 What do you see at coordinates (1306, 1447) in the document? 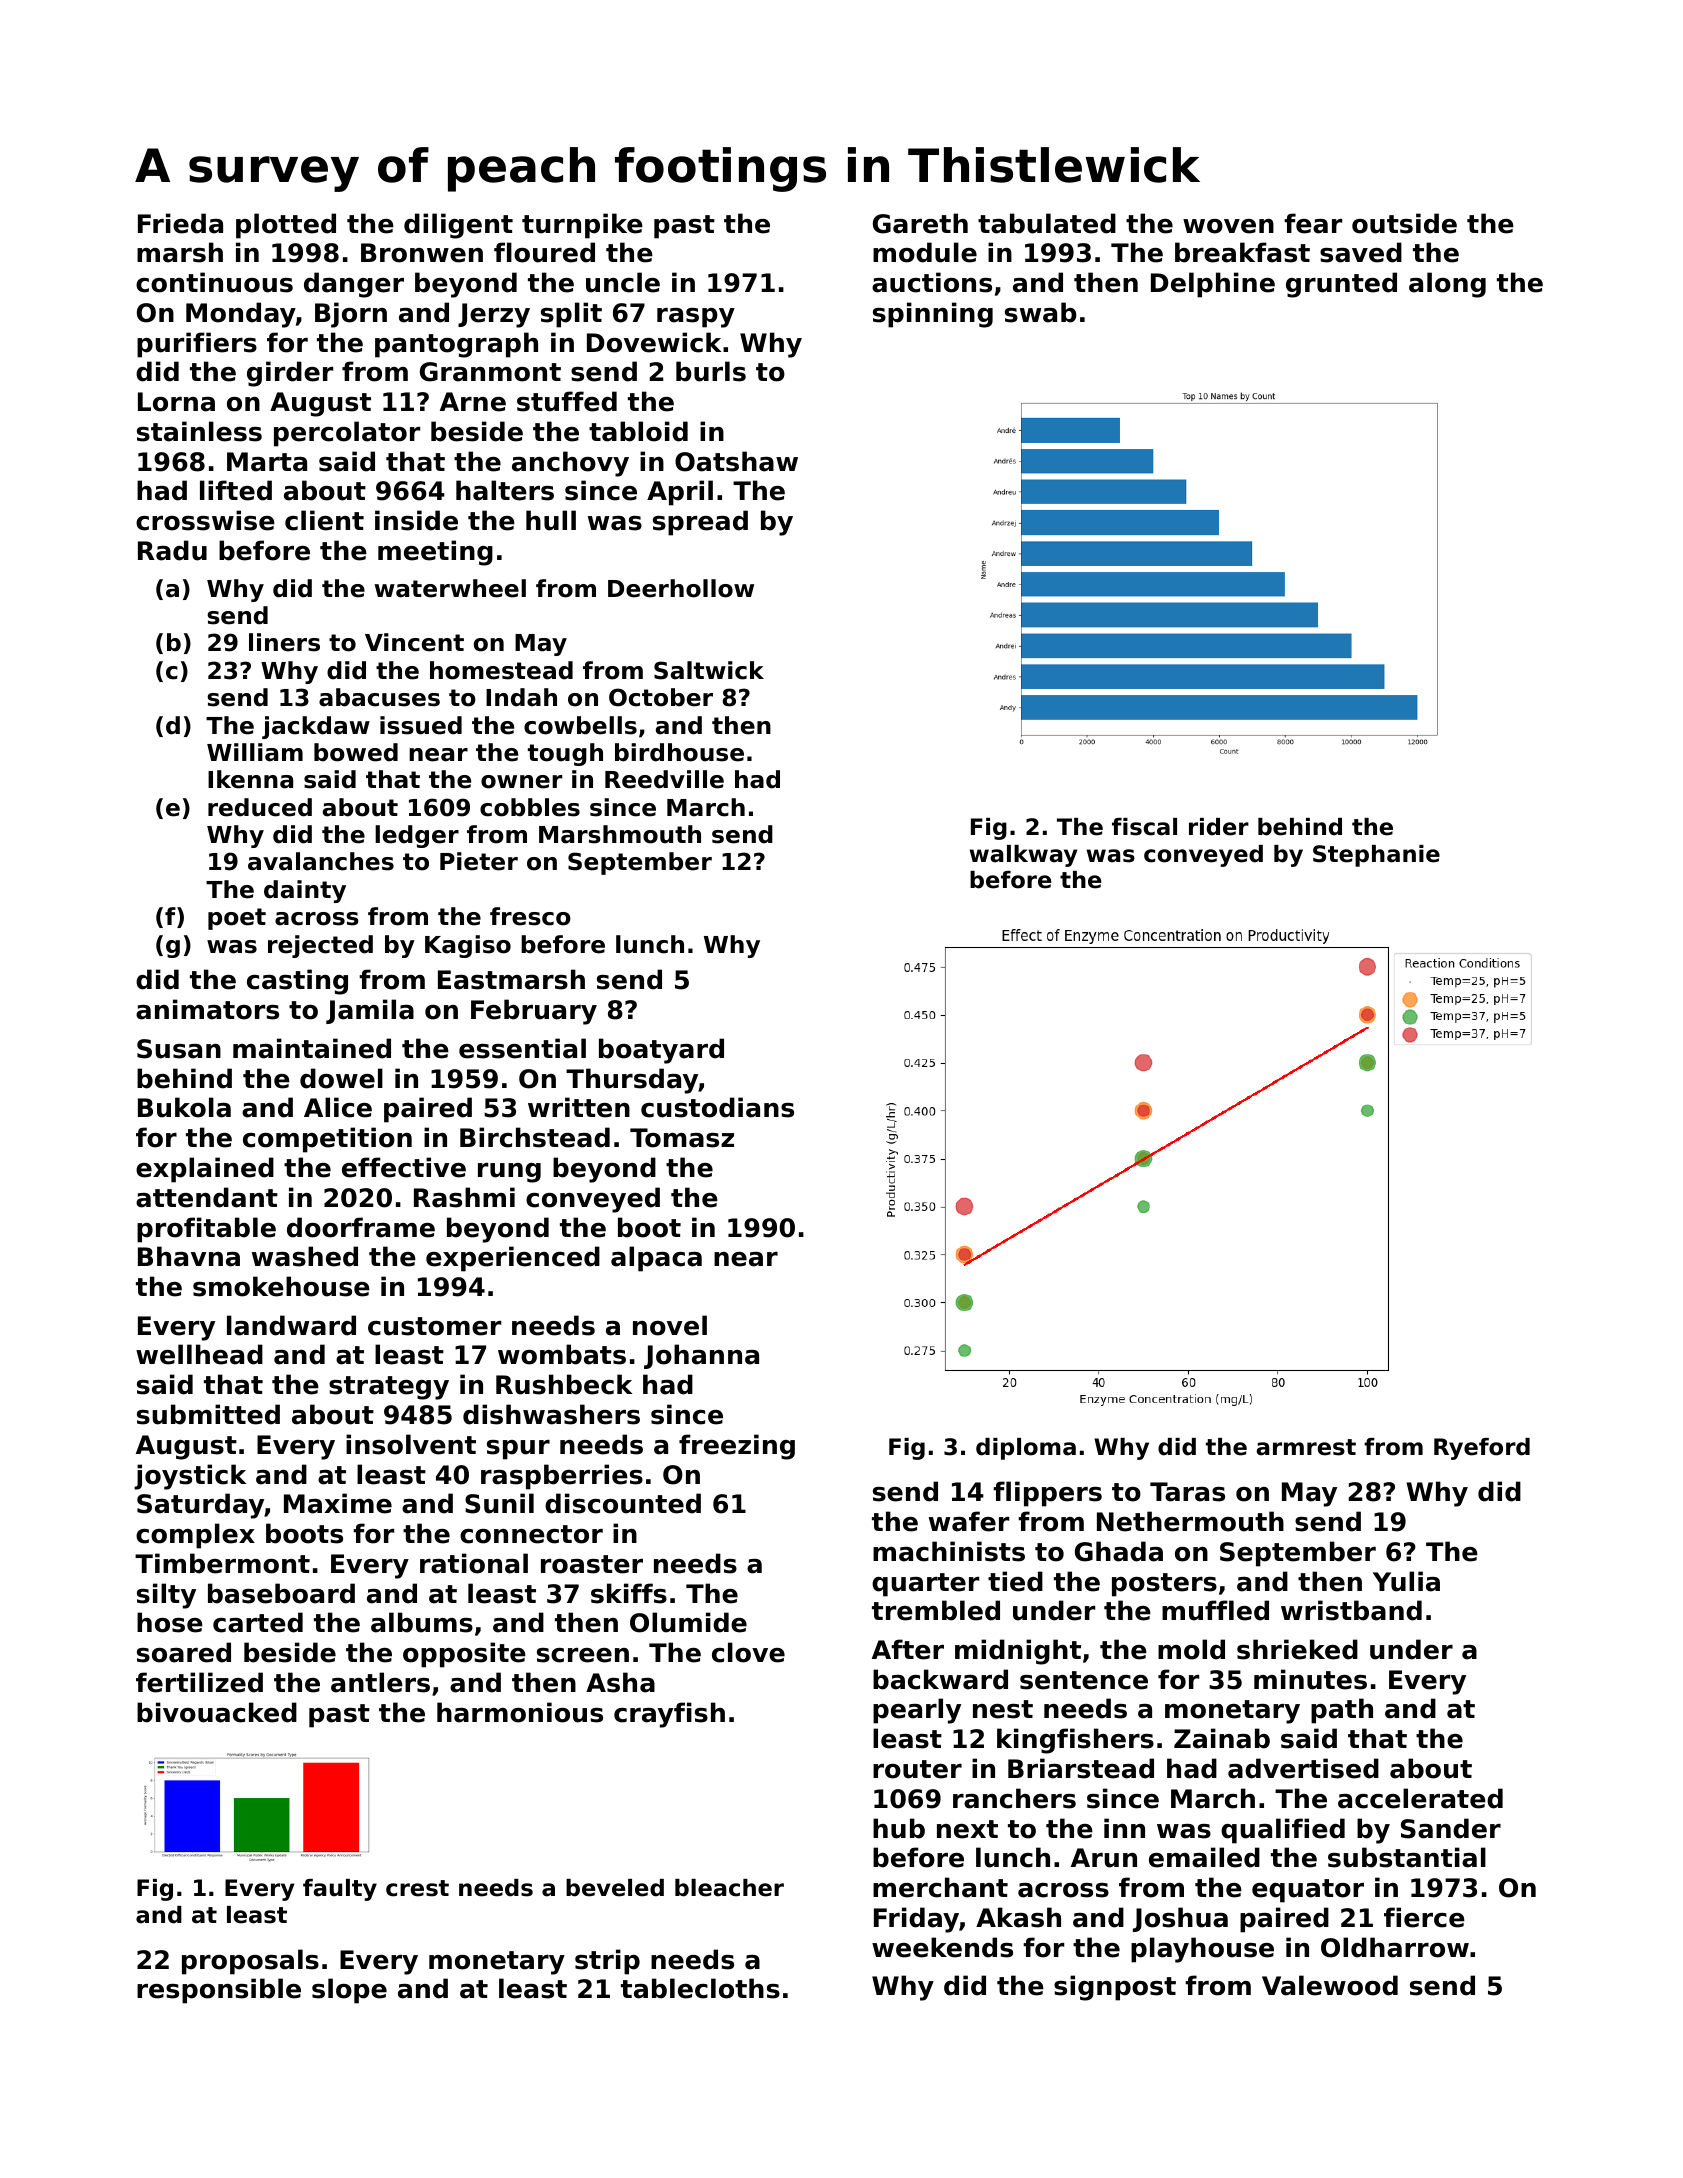
I see `armrest` at bounding box center [1306, 1447].
